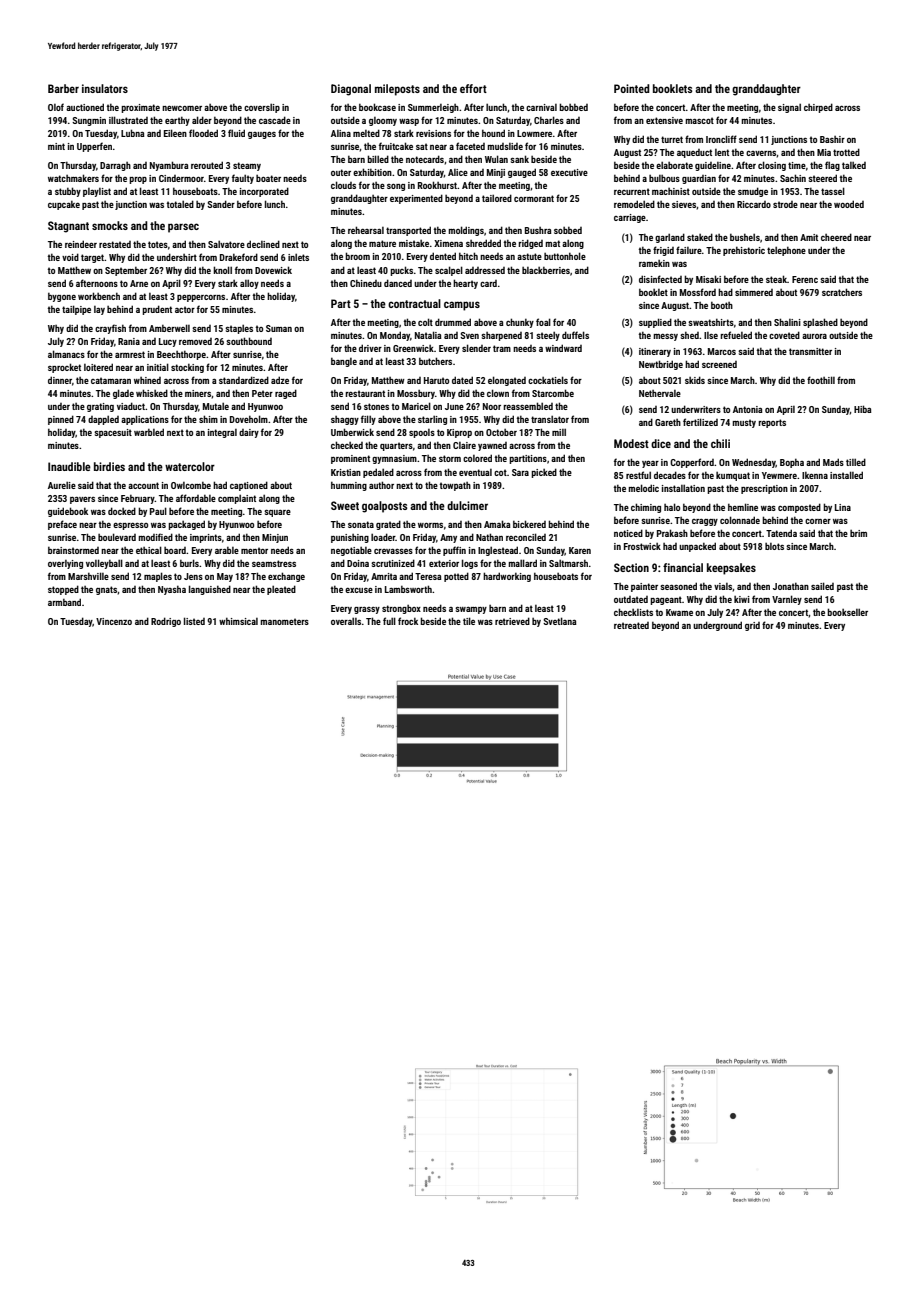 This screenshot has height=1308, width=924. Describe the element at coordinates (166, 622) in the screenshot. I see `Rodrigo` at that location.
